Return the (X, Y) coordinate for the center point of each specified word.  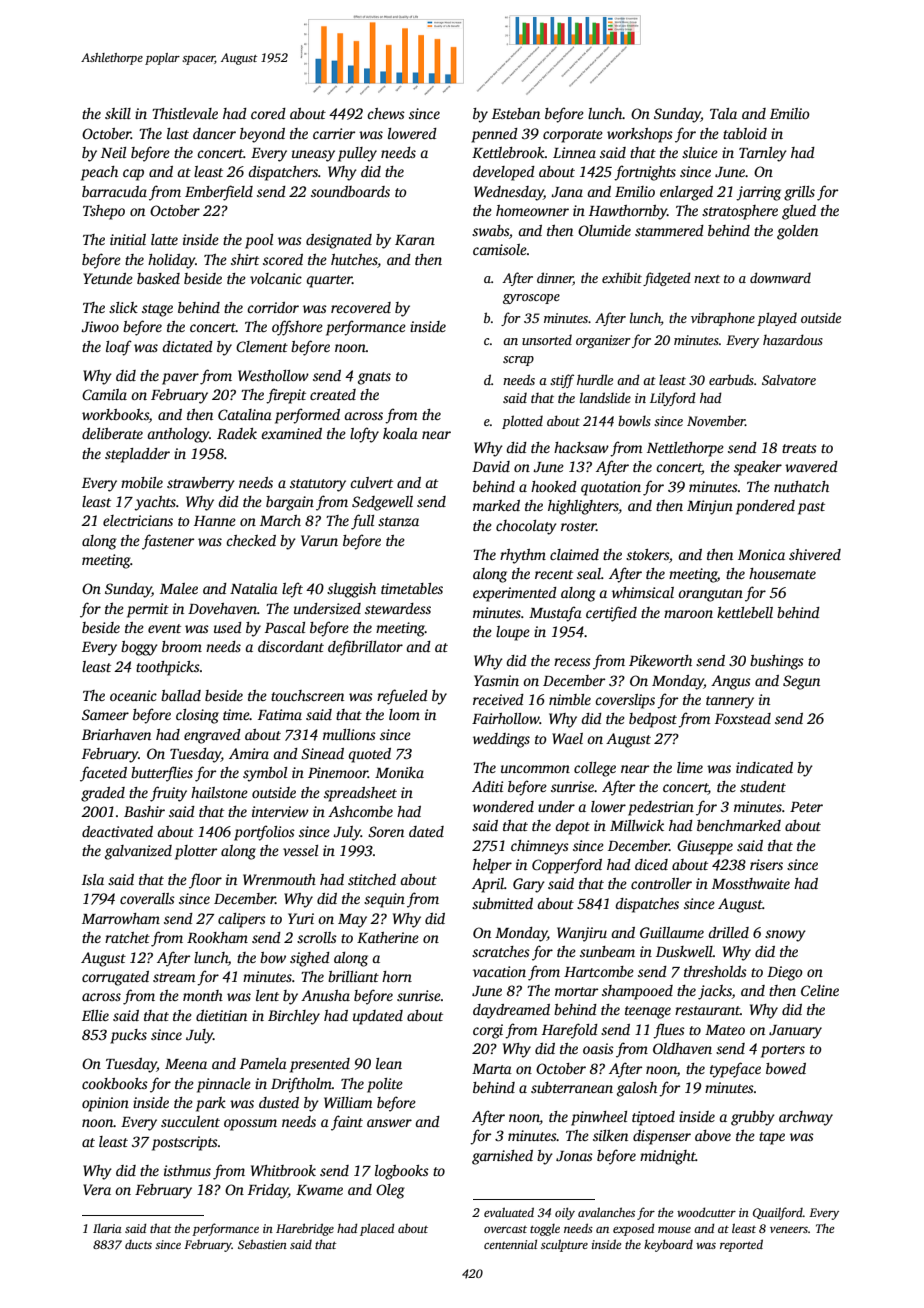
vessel (300, 850)
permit (148, 610)
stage (157, 310)
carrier (334, 133)
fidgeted (667, 279)
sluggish (351, 590)
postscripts (185, 1143)
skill (118, 113)
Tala (723, 113)
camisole (500, 249)
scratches (501, 951)
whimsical (643, 592)
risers (766, 864)
